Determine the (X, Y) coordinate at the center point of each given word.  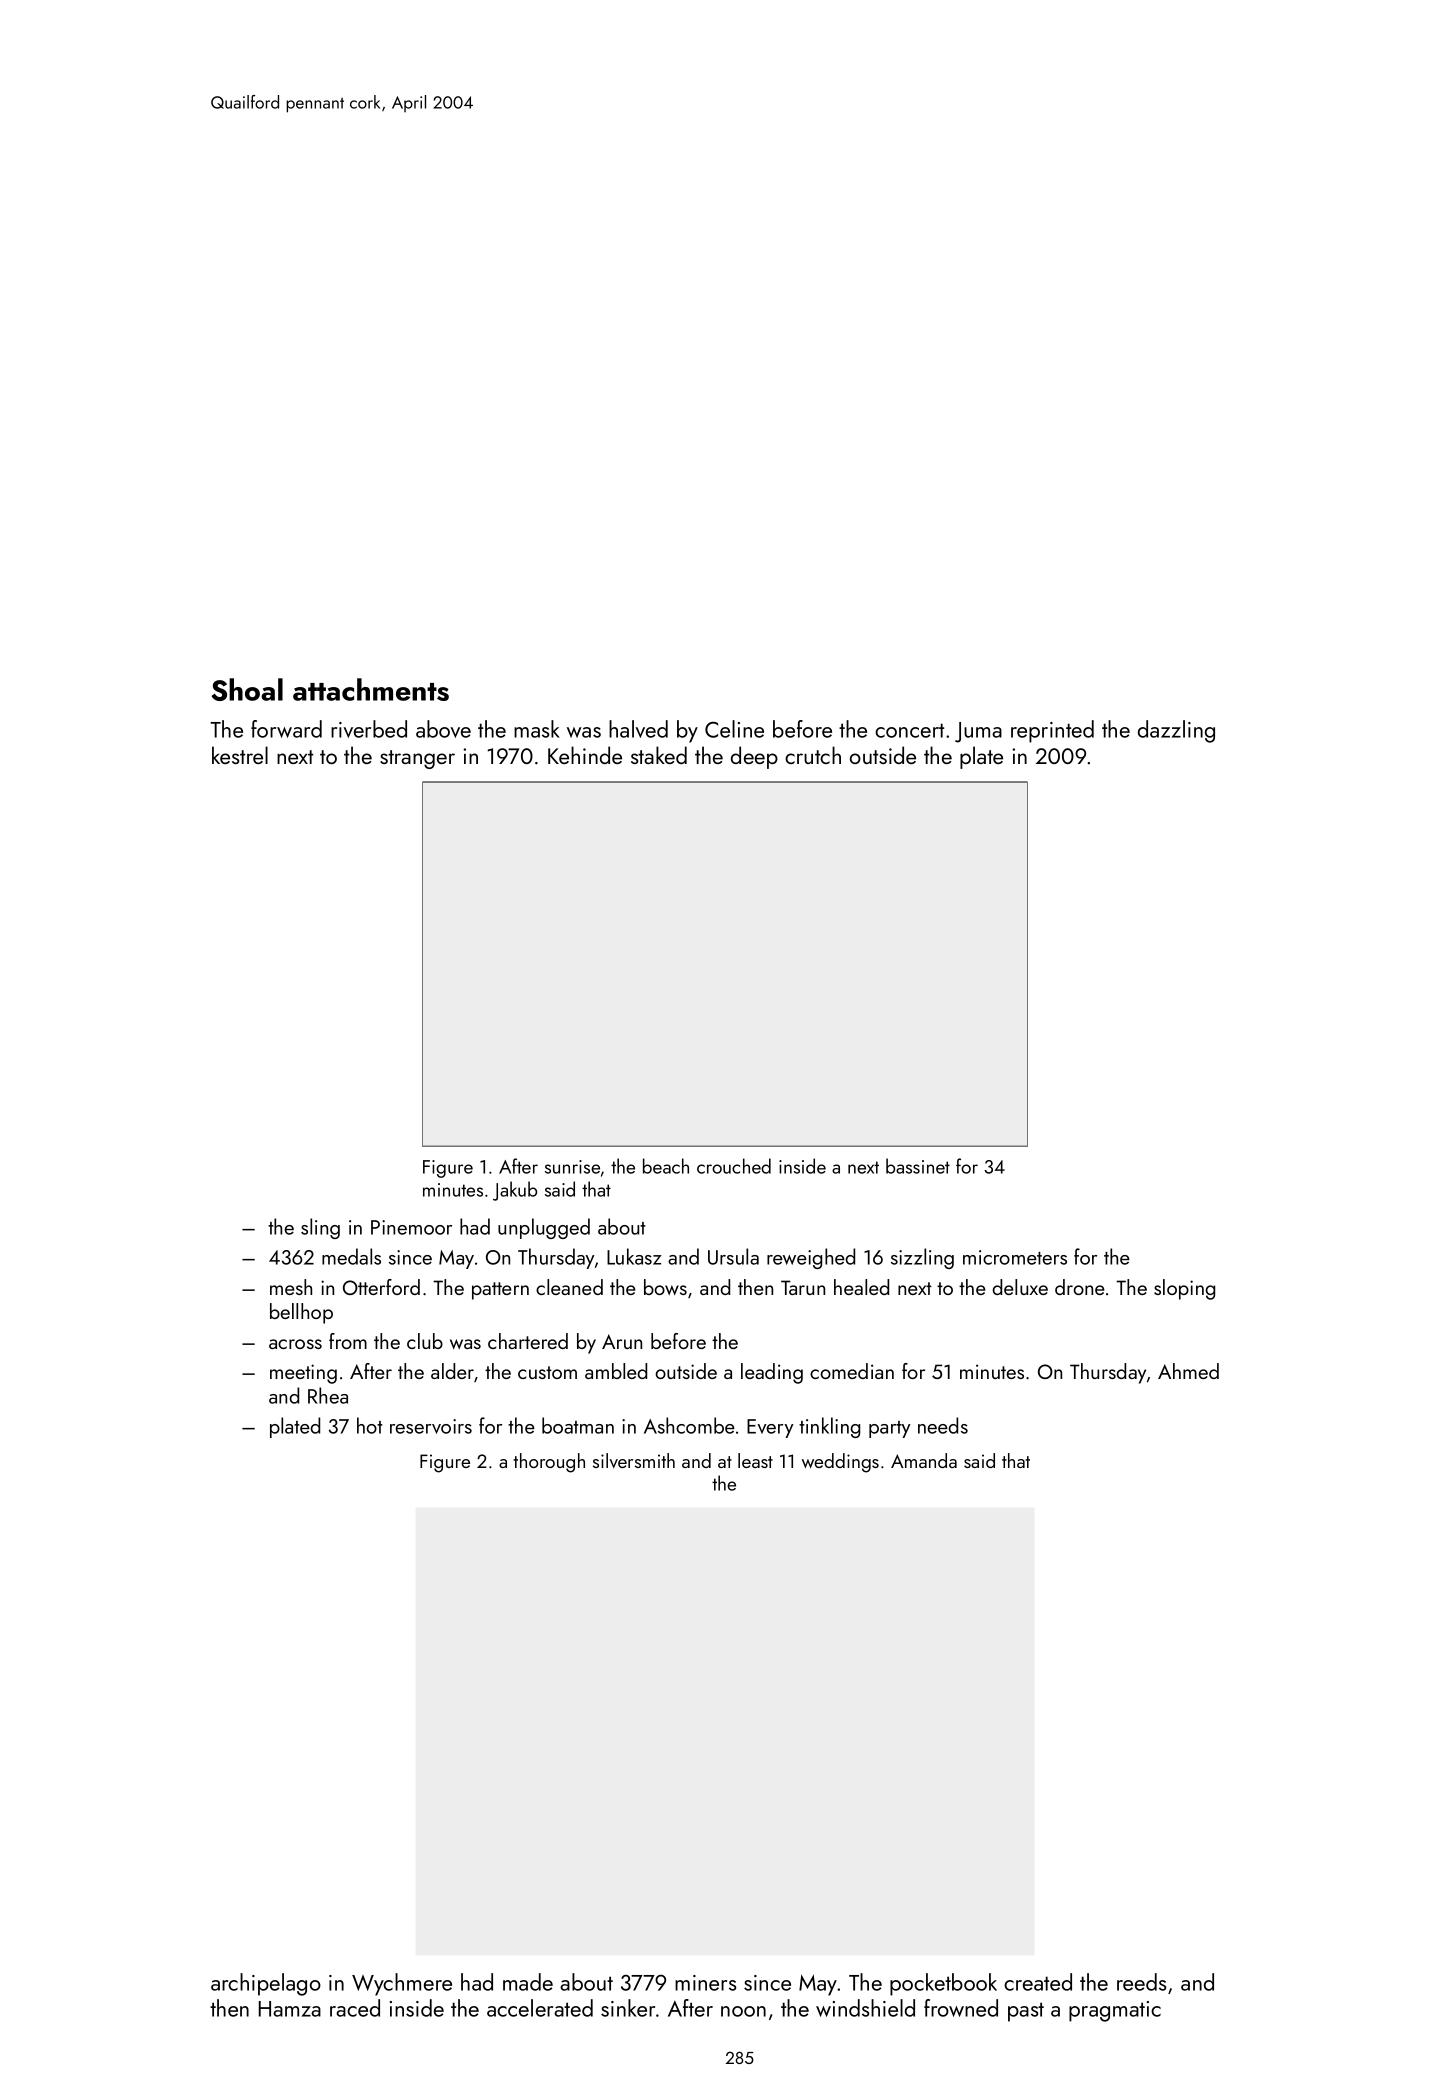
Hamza (290, 2009)
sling (320, 1228)
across (295, 1344)
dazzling (1176, 731)
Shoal (247, 689)
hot (370, 1425)
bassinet (918, 1166)
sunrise (572, 1167)
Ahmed (1188, 1371)
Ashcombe (689, 1425)
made (528, 1982)
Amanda (924, 1460)
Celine (734, 729)
